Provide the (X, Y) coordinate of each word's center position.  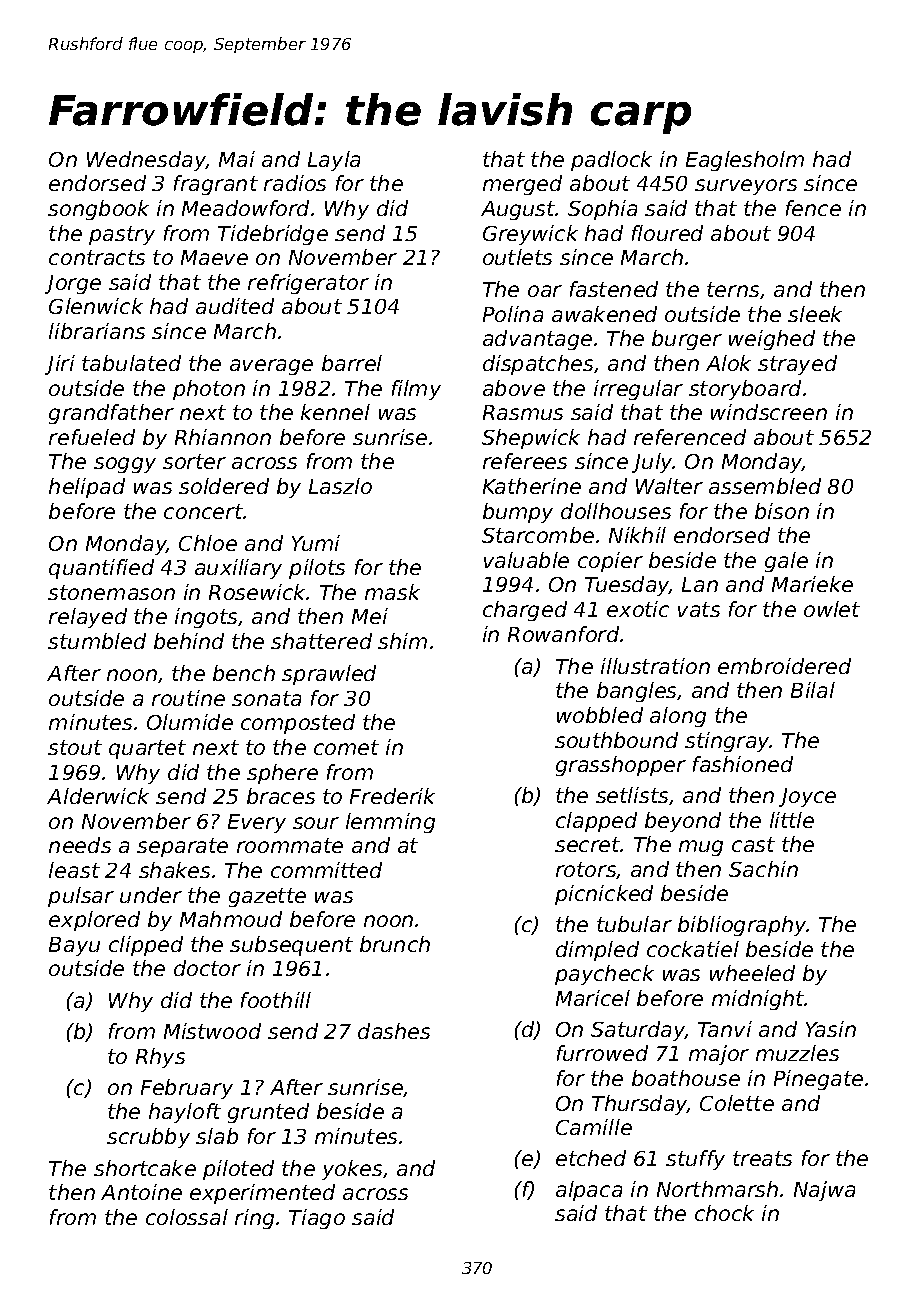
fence (813, 208)
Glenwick (96, 306)
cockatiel (693, 949)
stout (75, 747)
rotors (586, 870)
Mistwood (212, 1031)
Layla (334, 161)
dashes (394, 1031)
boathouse (686, 1078)
